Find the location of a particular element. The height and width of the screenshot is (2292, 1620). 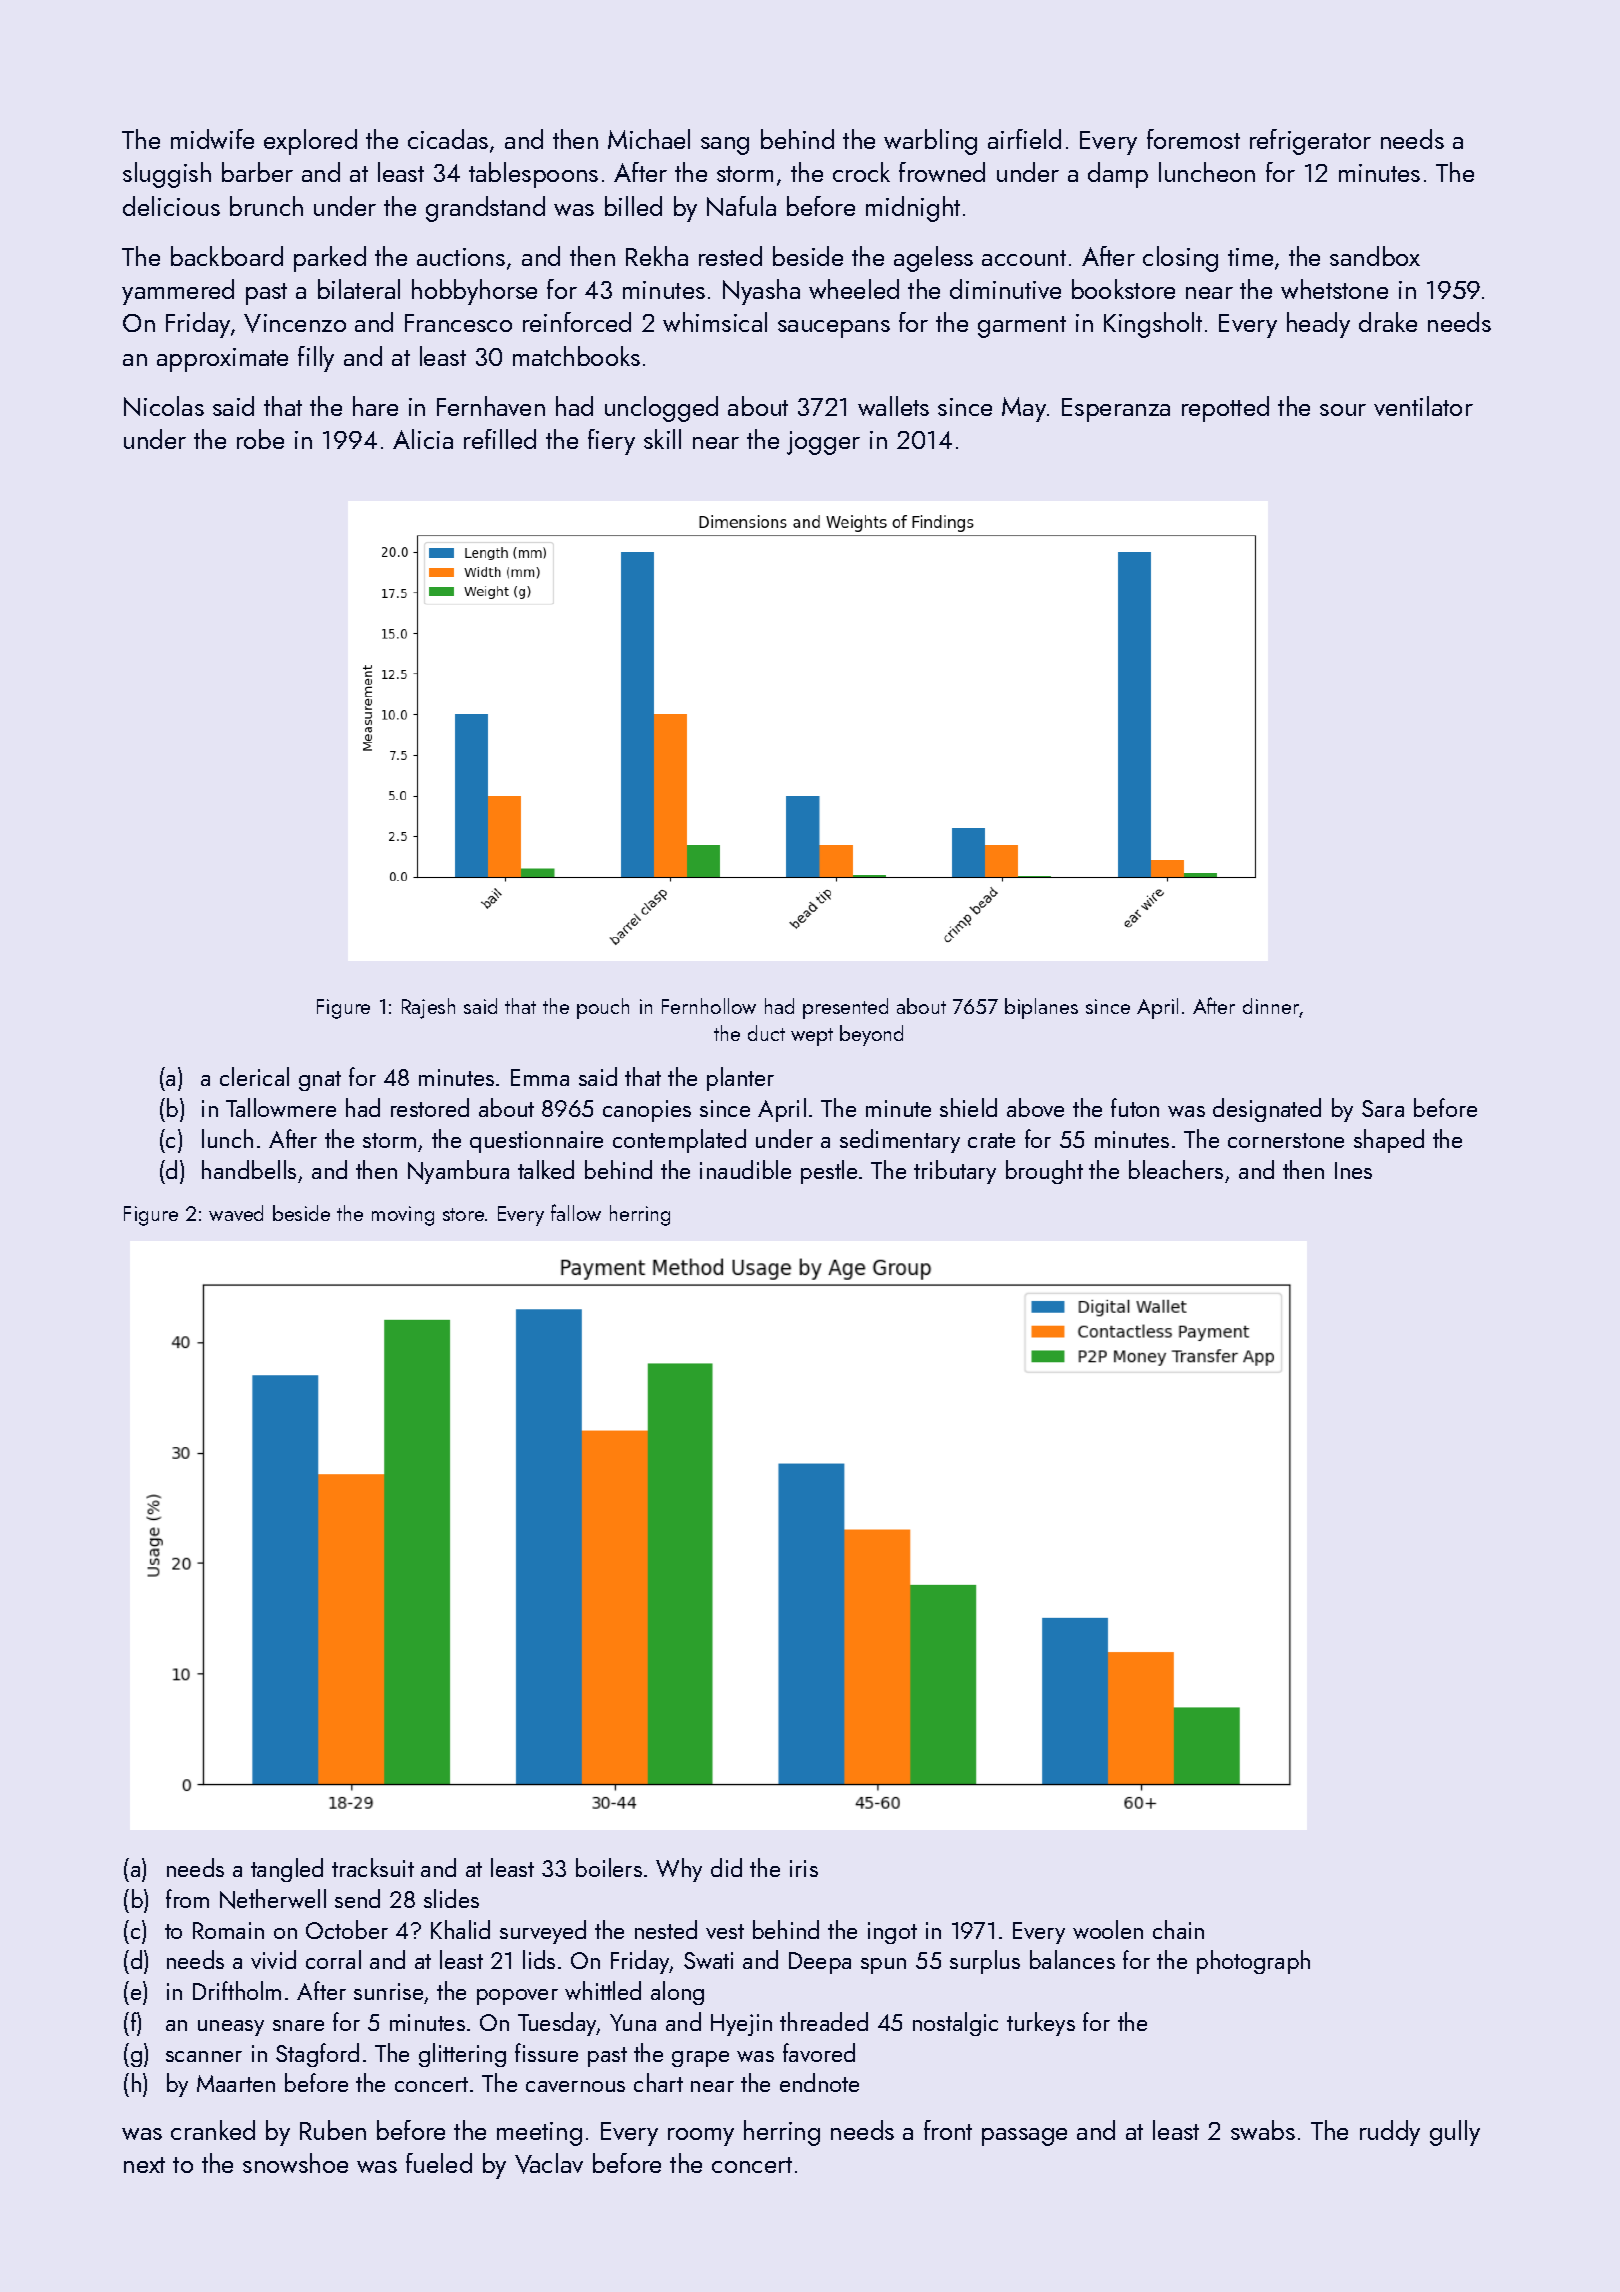

Khalid is located at coordinates (460, 1929).
